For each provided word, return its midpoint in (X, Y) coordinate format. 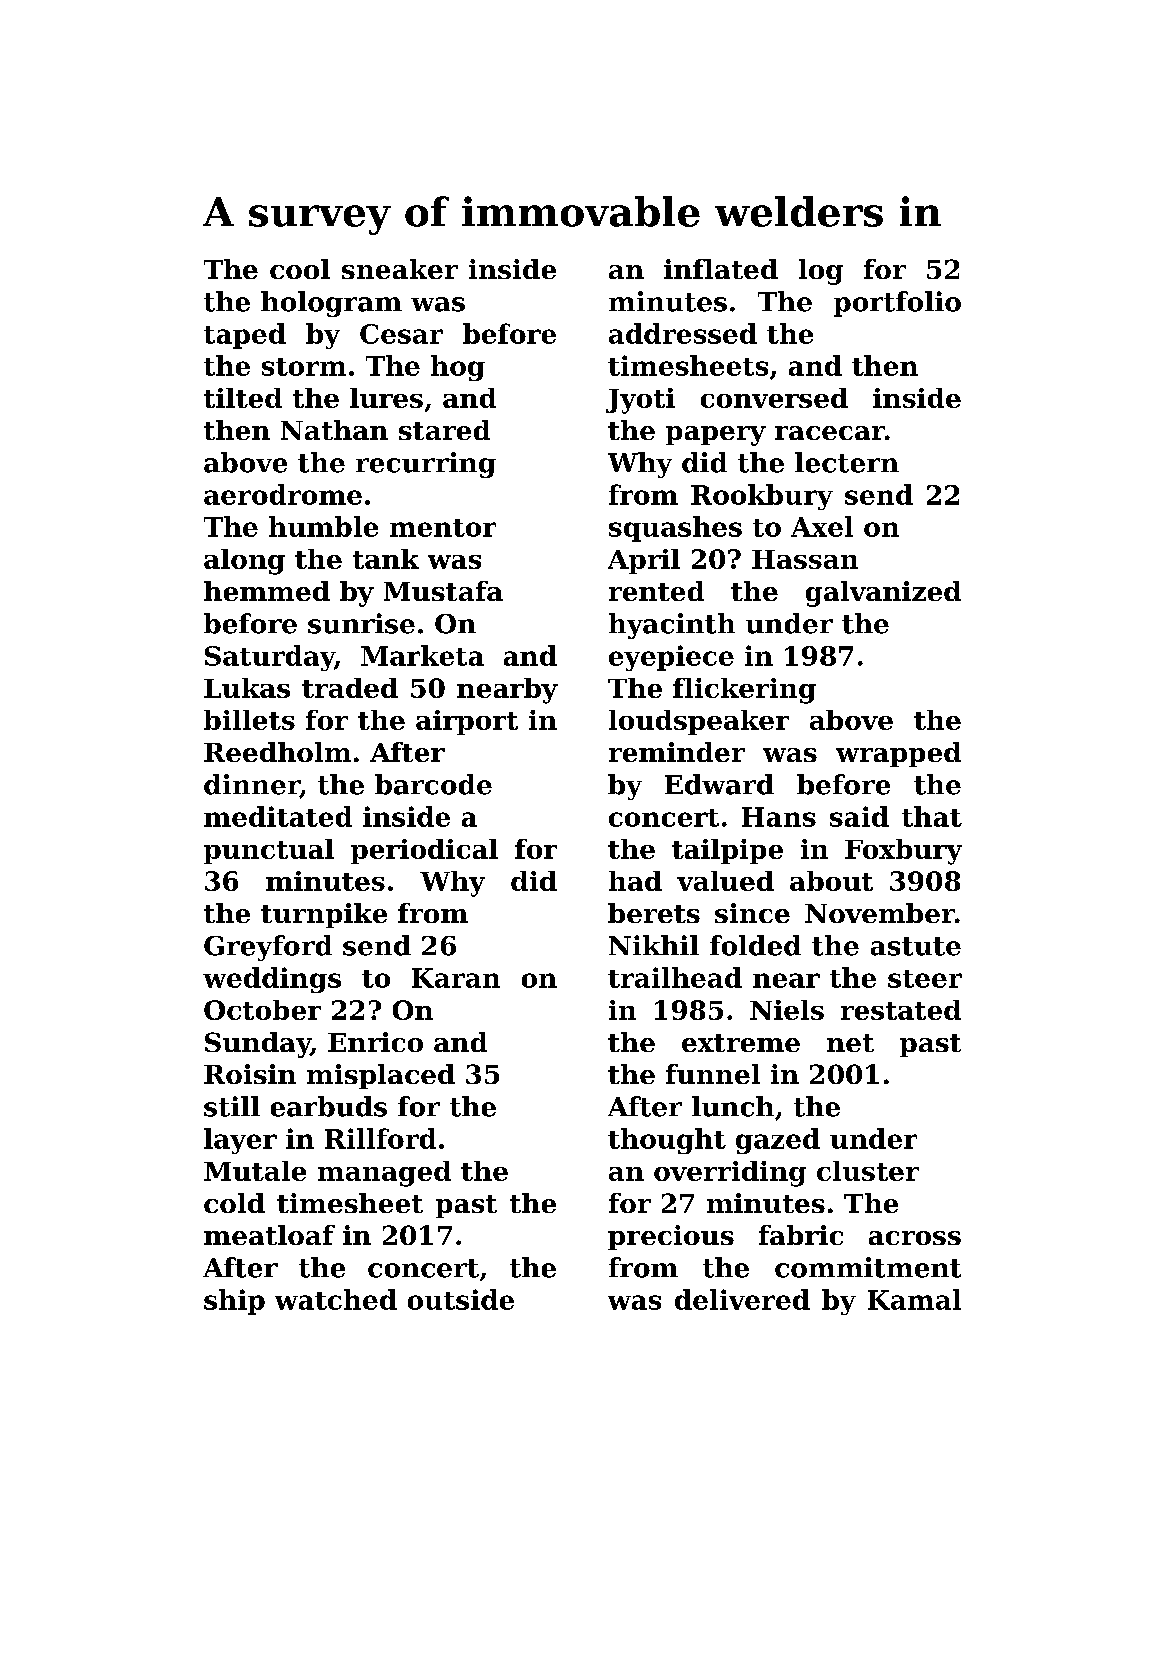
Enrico (375, 1042)
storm (304, 367)
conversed (774, 398)
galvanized (883, 594)
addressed (683, 333)
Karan (456, 978)
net (850, 1043)
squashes (675, 529)
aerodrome (283, 494)
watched (336, 1299)
